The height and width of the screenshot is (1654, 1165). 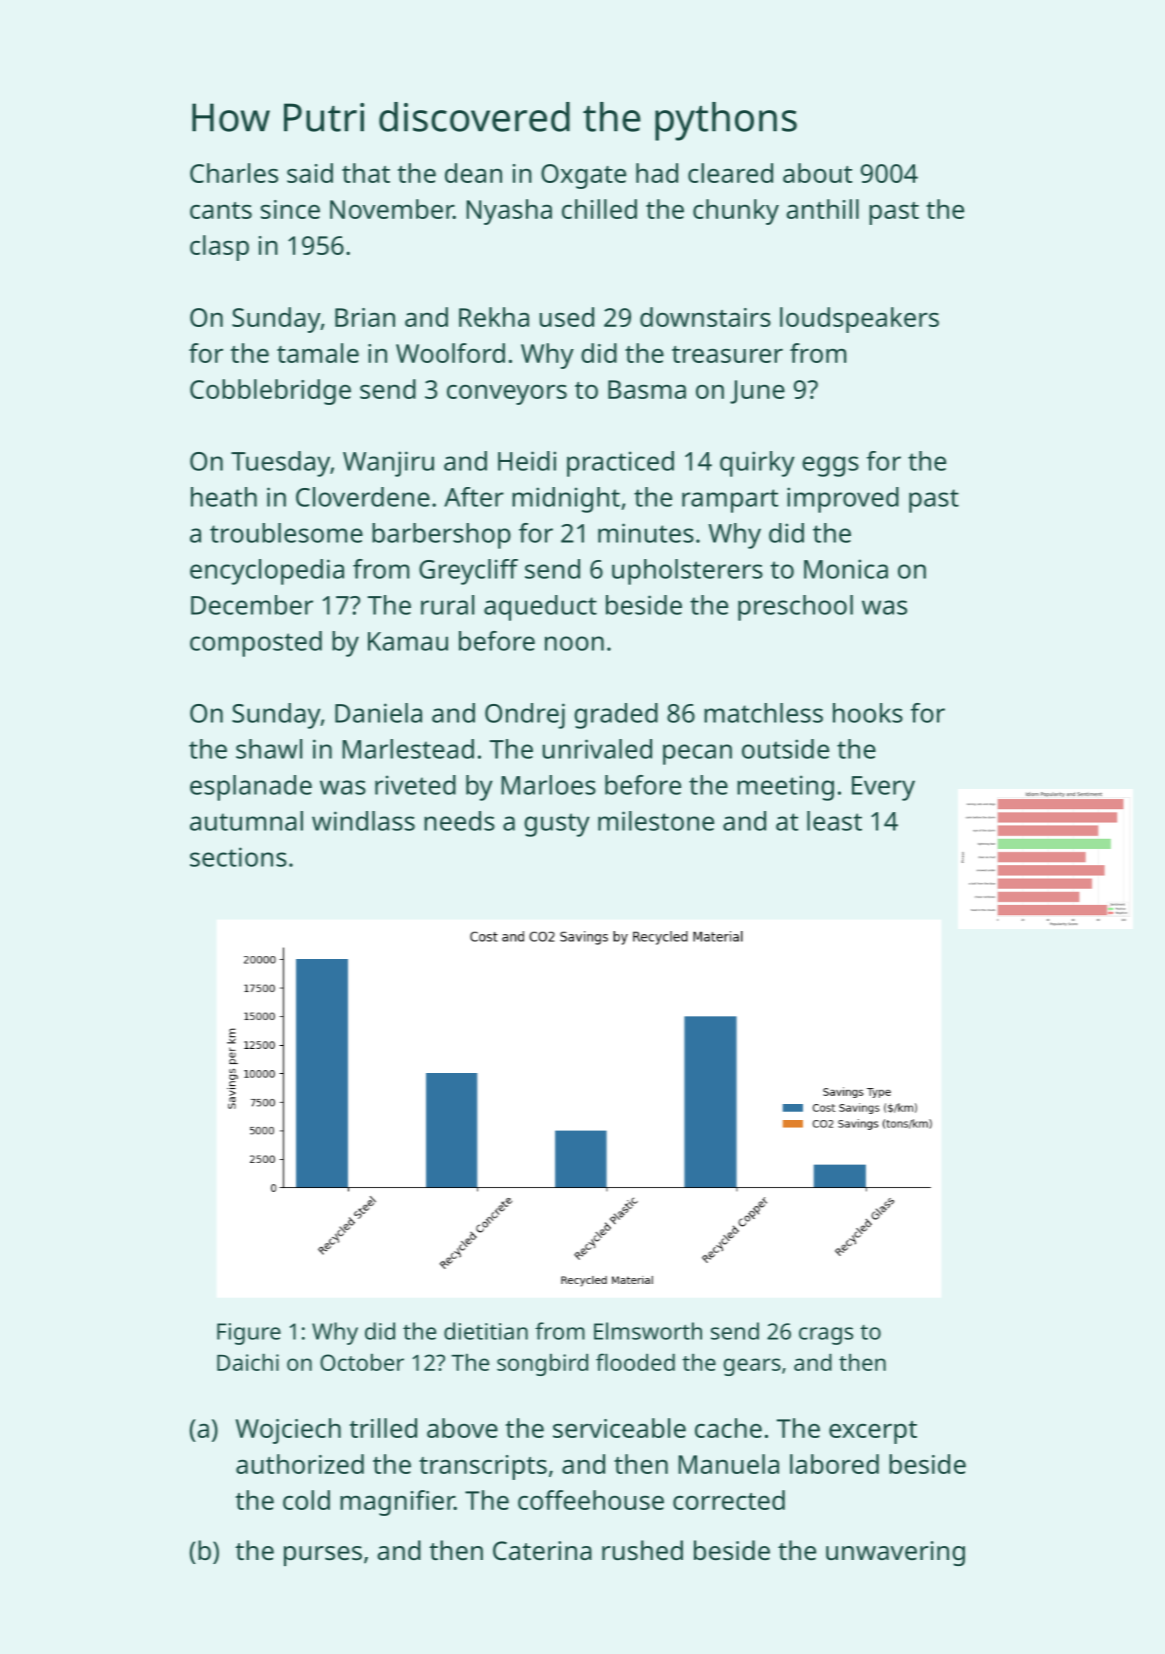 What do you see at coordinates (599, 209) in the screenshot?
I see `chilled` at bounding box center [599, 209].
